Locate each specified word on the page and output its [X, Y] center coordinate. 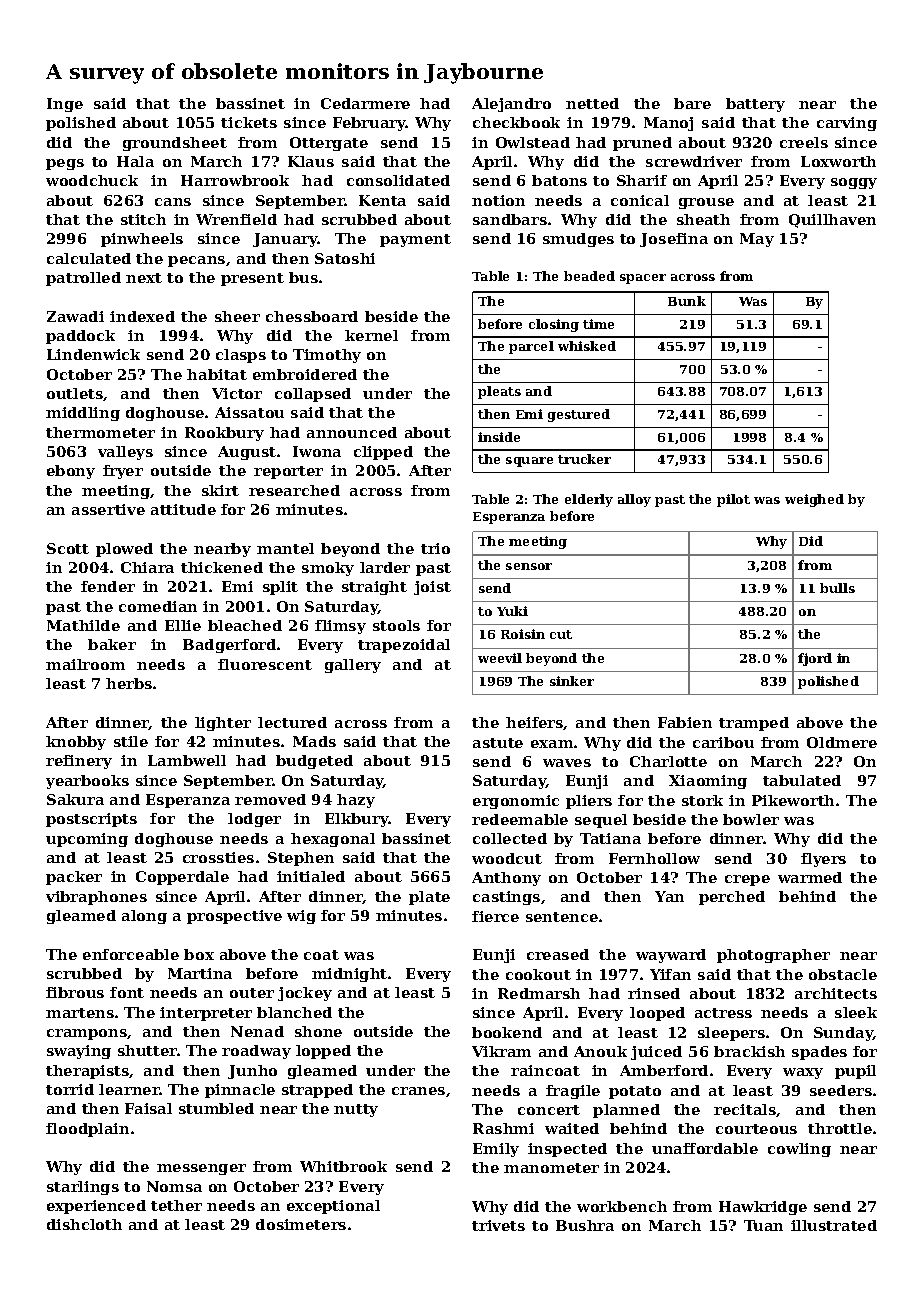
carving [847, 124]
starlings [83, 1188]
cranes [418, 1091]
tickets [249, 122]
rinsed [654, 993]
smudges [578, 240]
